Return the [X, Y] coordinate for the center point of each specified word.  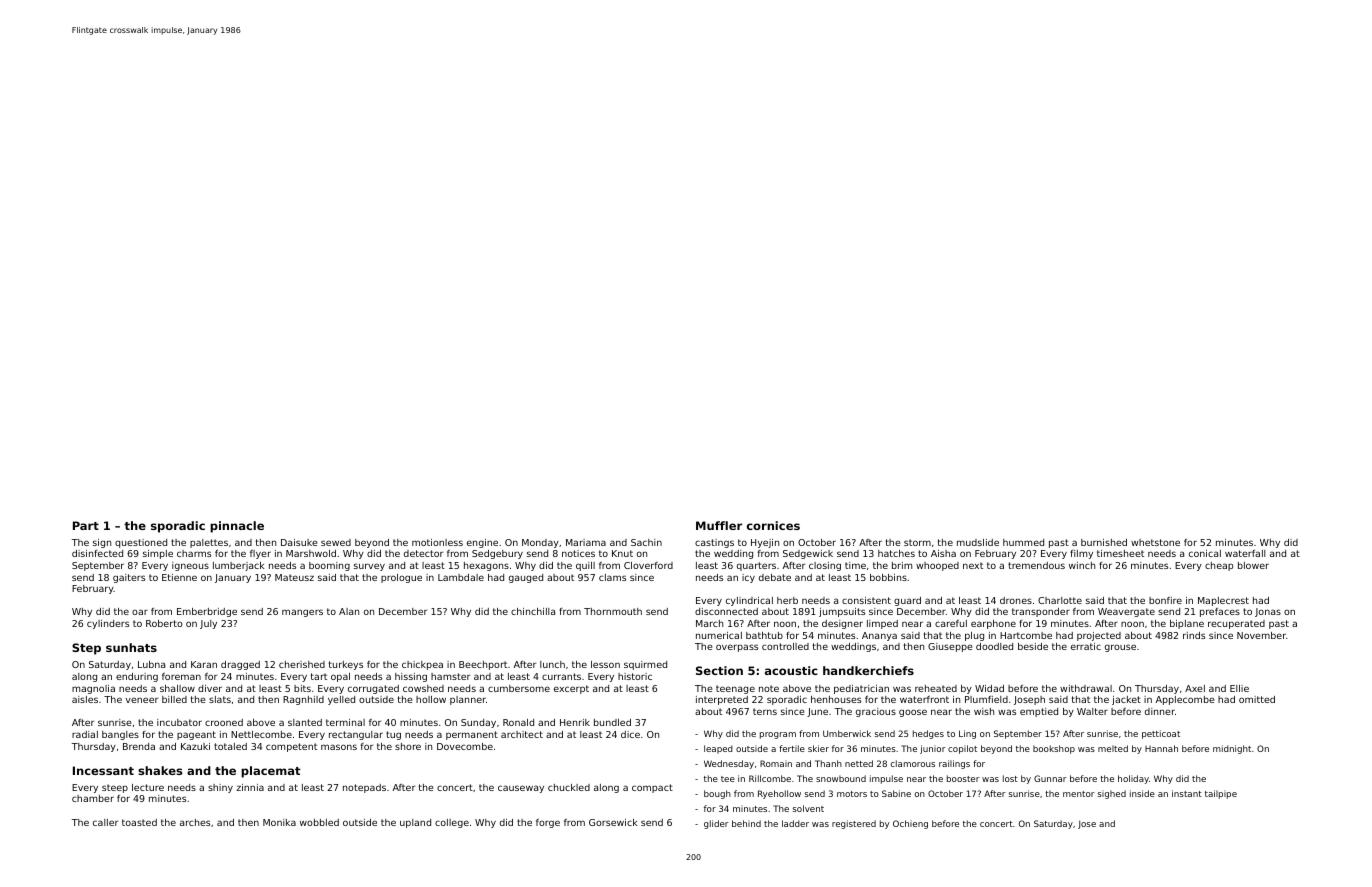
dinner [1160, 711]
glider [716, 824]
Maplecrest [1223, 601]
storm [917, 542]
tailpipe [1221, 794]
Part [86, 525]
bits [302, 688]
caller [105, 822]
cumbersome [519, 688]
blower [1253, 565]
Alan [349, 611]
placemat [271, 772]
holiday [1133, 779]
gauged [526, 578]
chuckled [569, 787]
